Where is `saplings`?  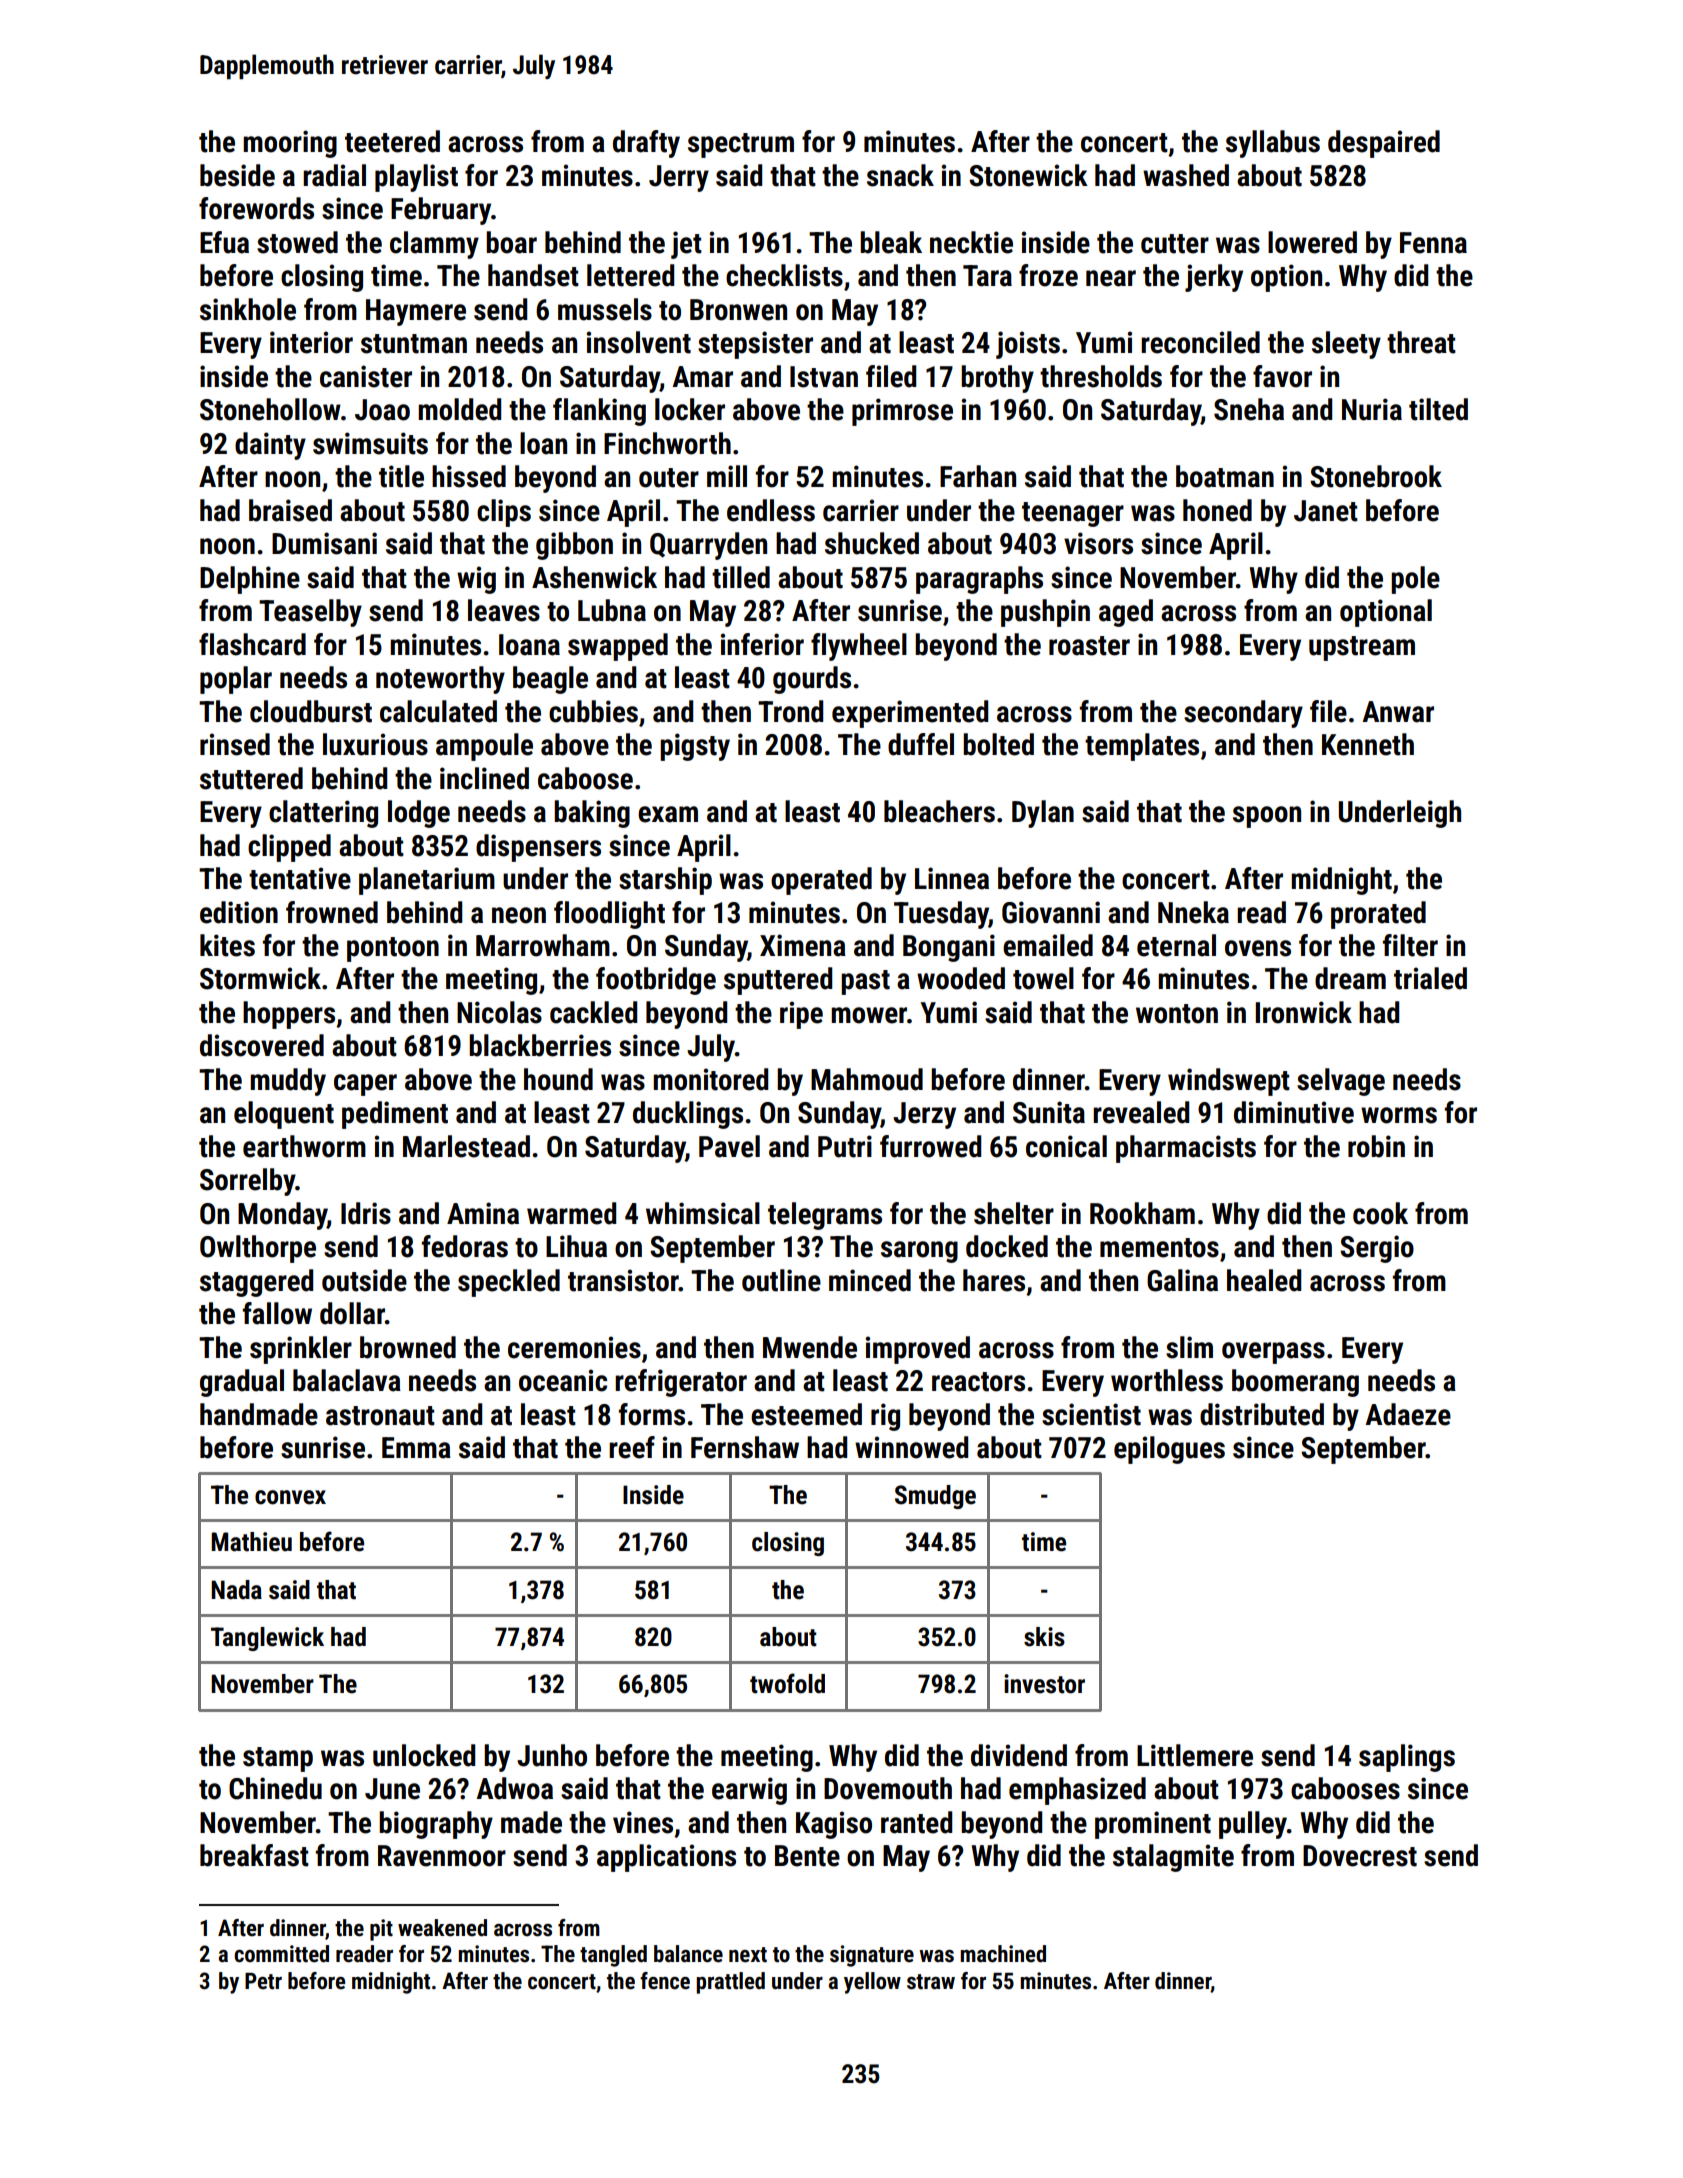 saplings is located at coordinates (1407, 1758).
